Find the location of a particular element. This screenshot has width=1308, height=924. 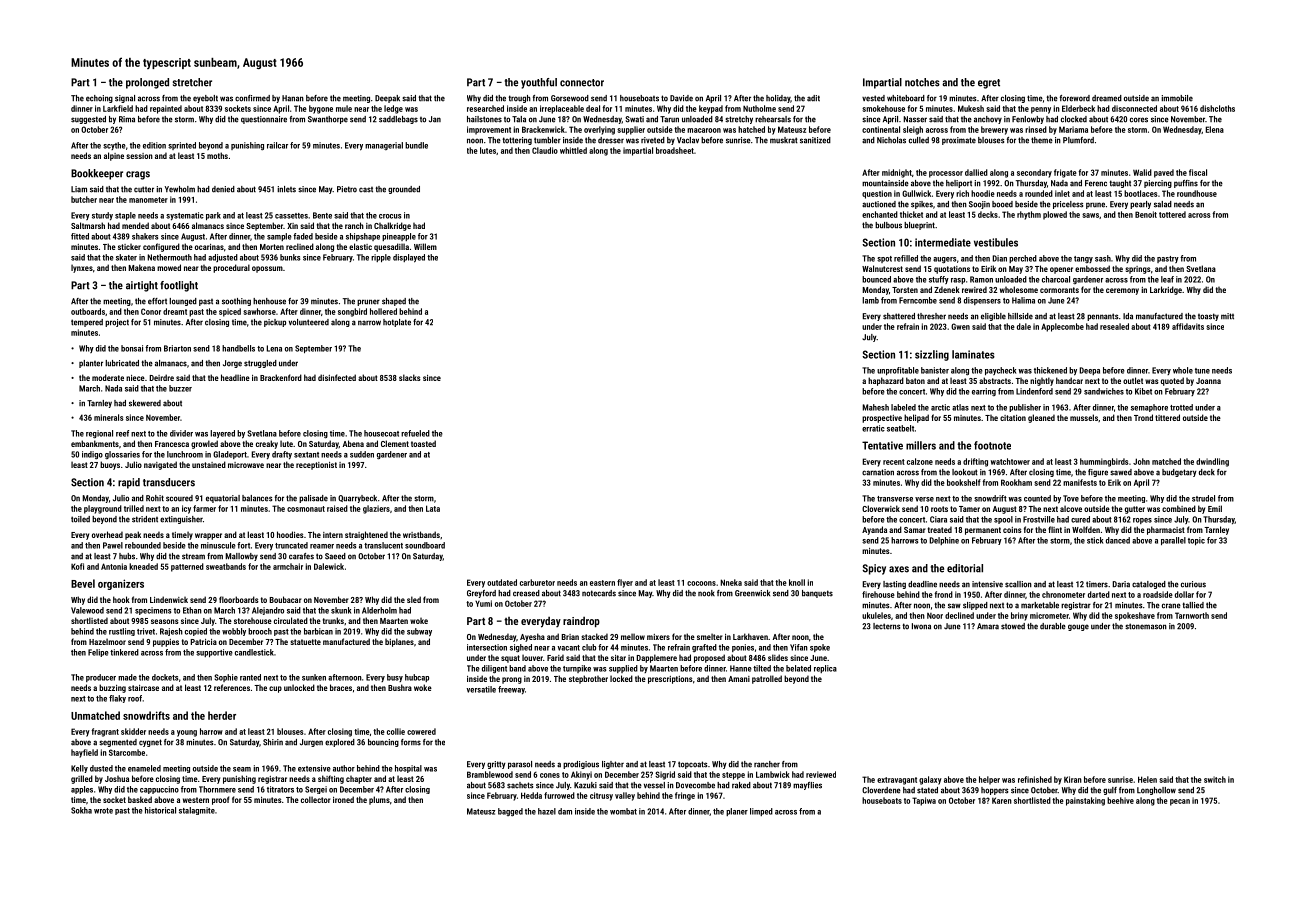

Emil is located at coordinates (1215, 508).
